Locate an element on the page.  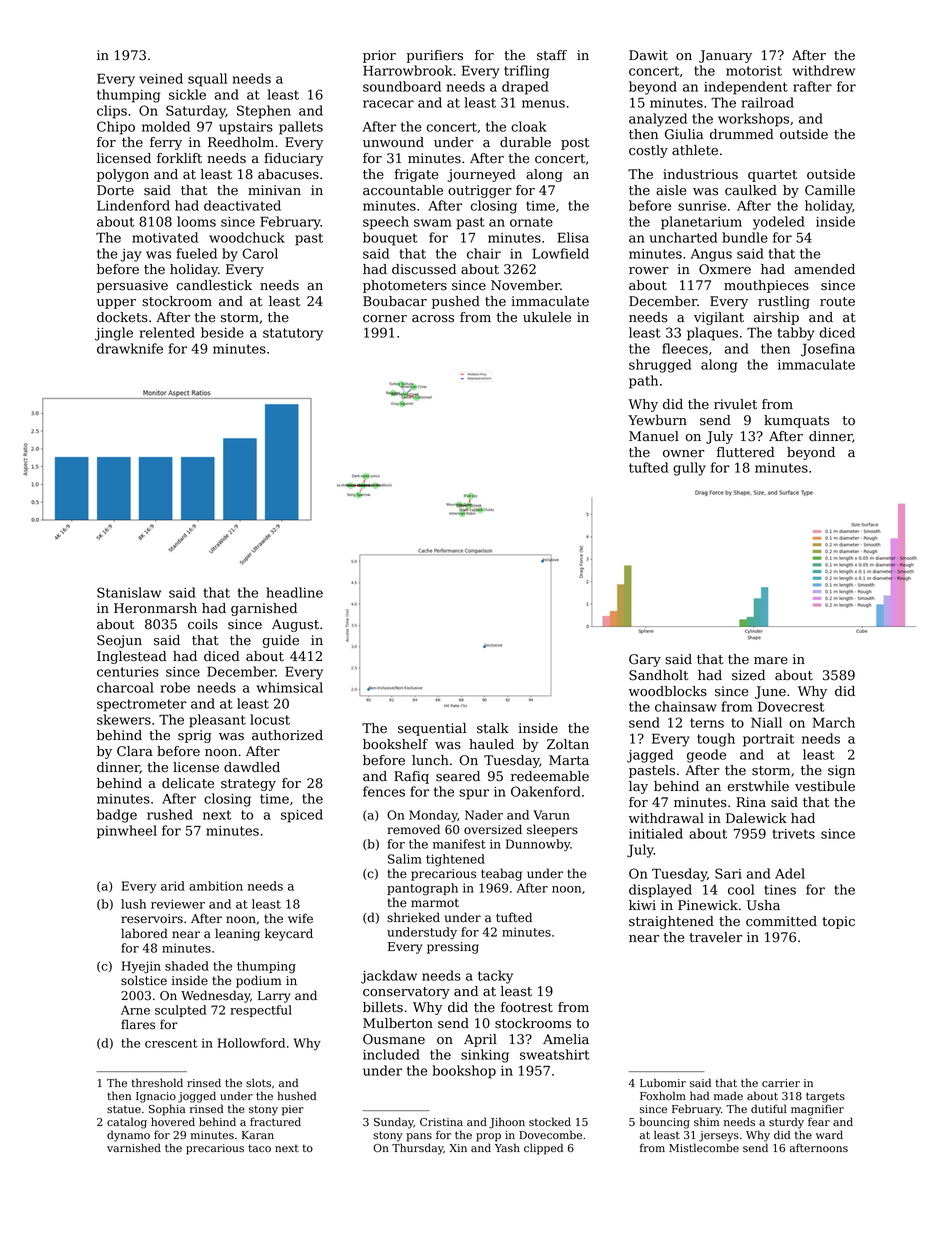
caulked is located at coordinates (751, 190).
